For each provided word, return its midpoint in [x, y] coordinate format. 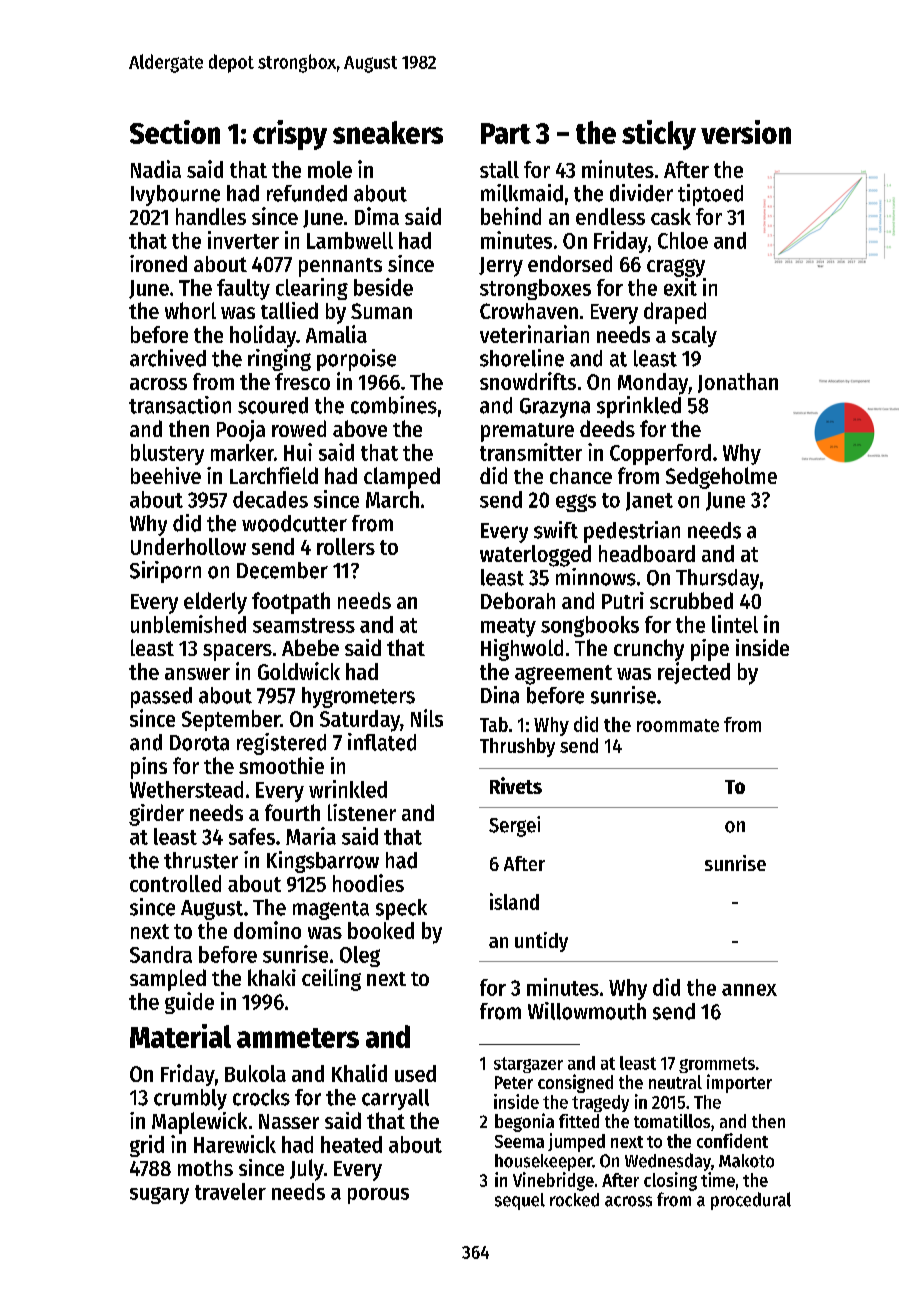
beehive [166, 475]
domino [267, 930]
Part [506, 133]
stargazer [528, 1065]
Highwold [522, 650]
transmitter [531, 452]
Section [175, 132]
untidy [541, 942]
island [514, 901]
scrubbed [691, 600]
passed [161, 697]
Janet [649, 501]
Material [180, 1036]
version [746, 132]
